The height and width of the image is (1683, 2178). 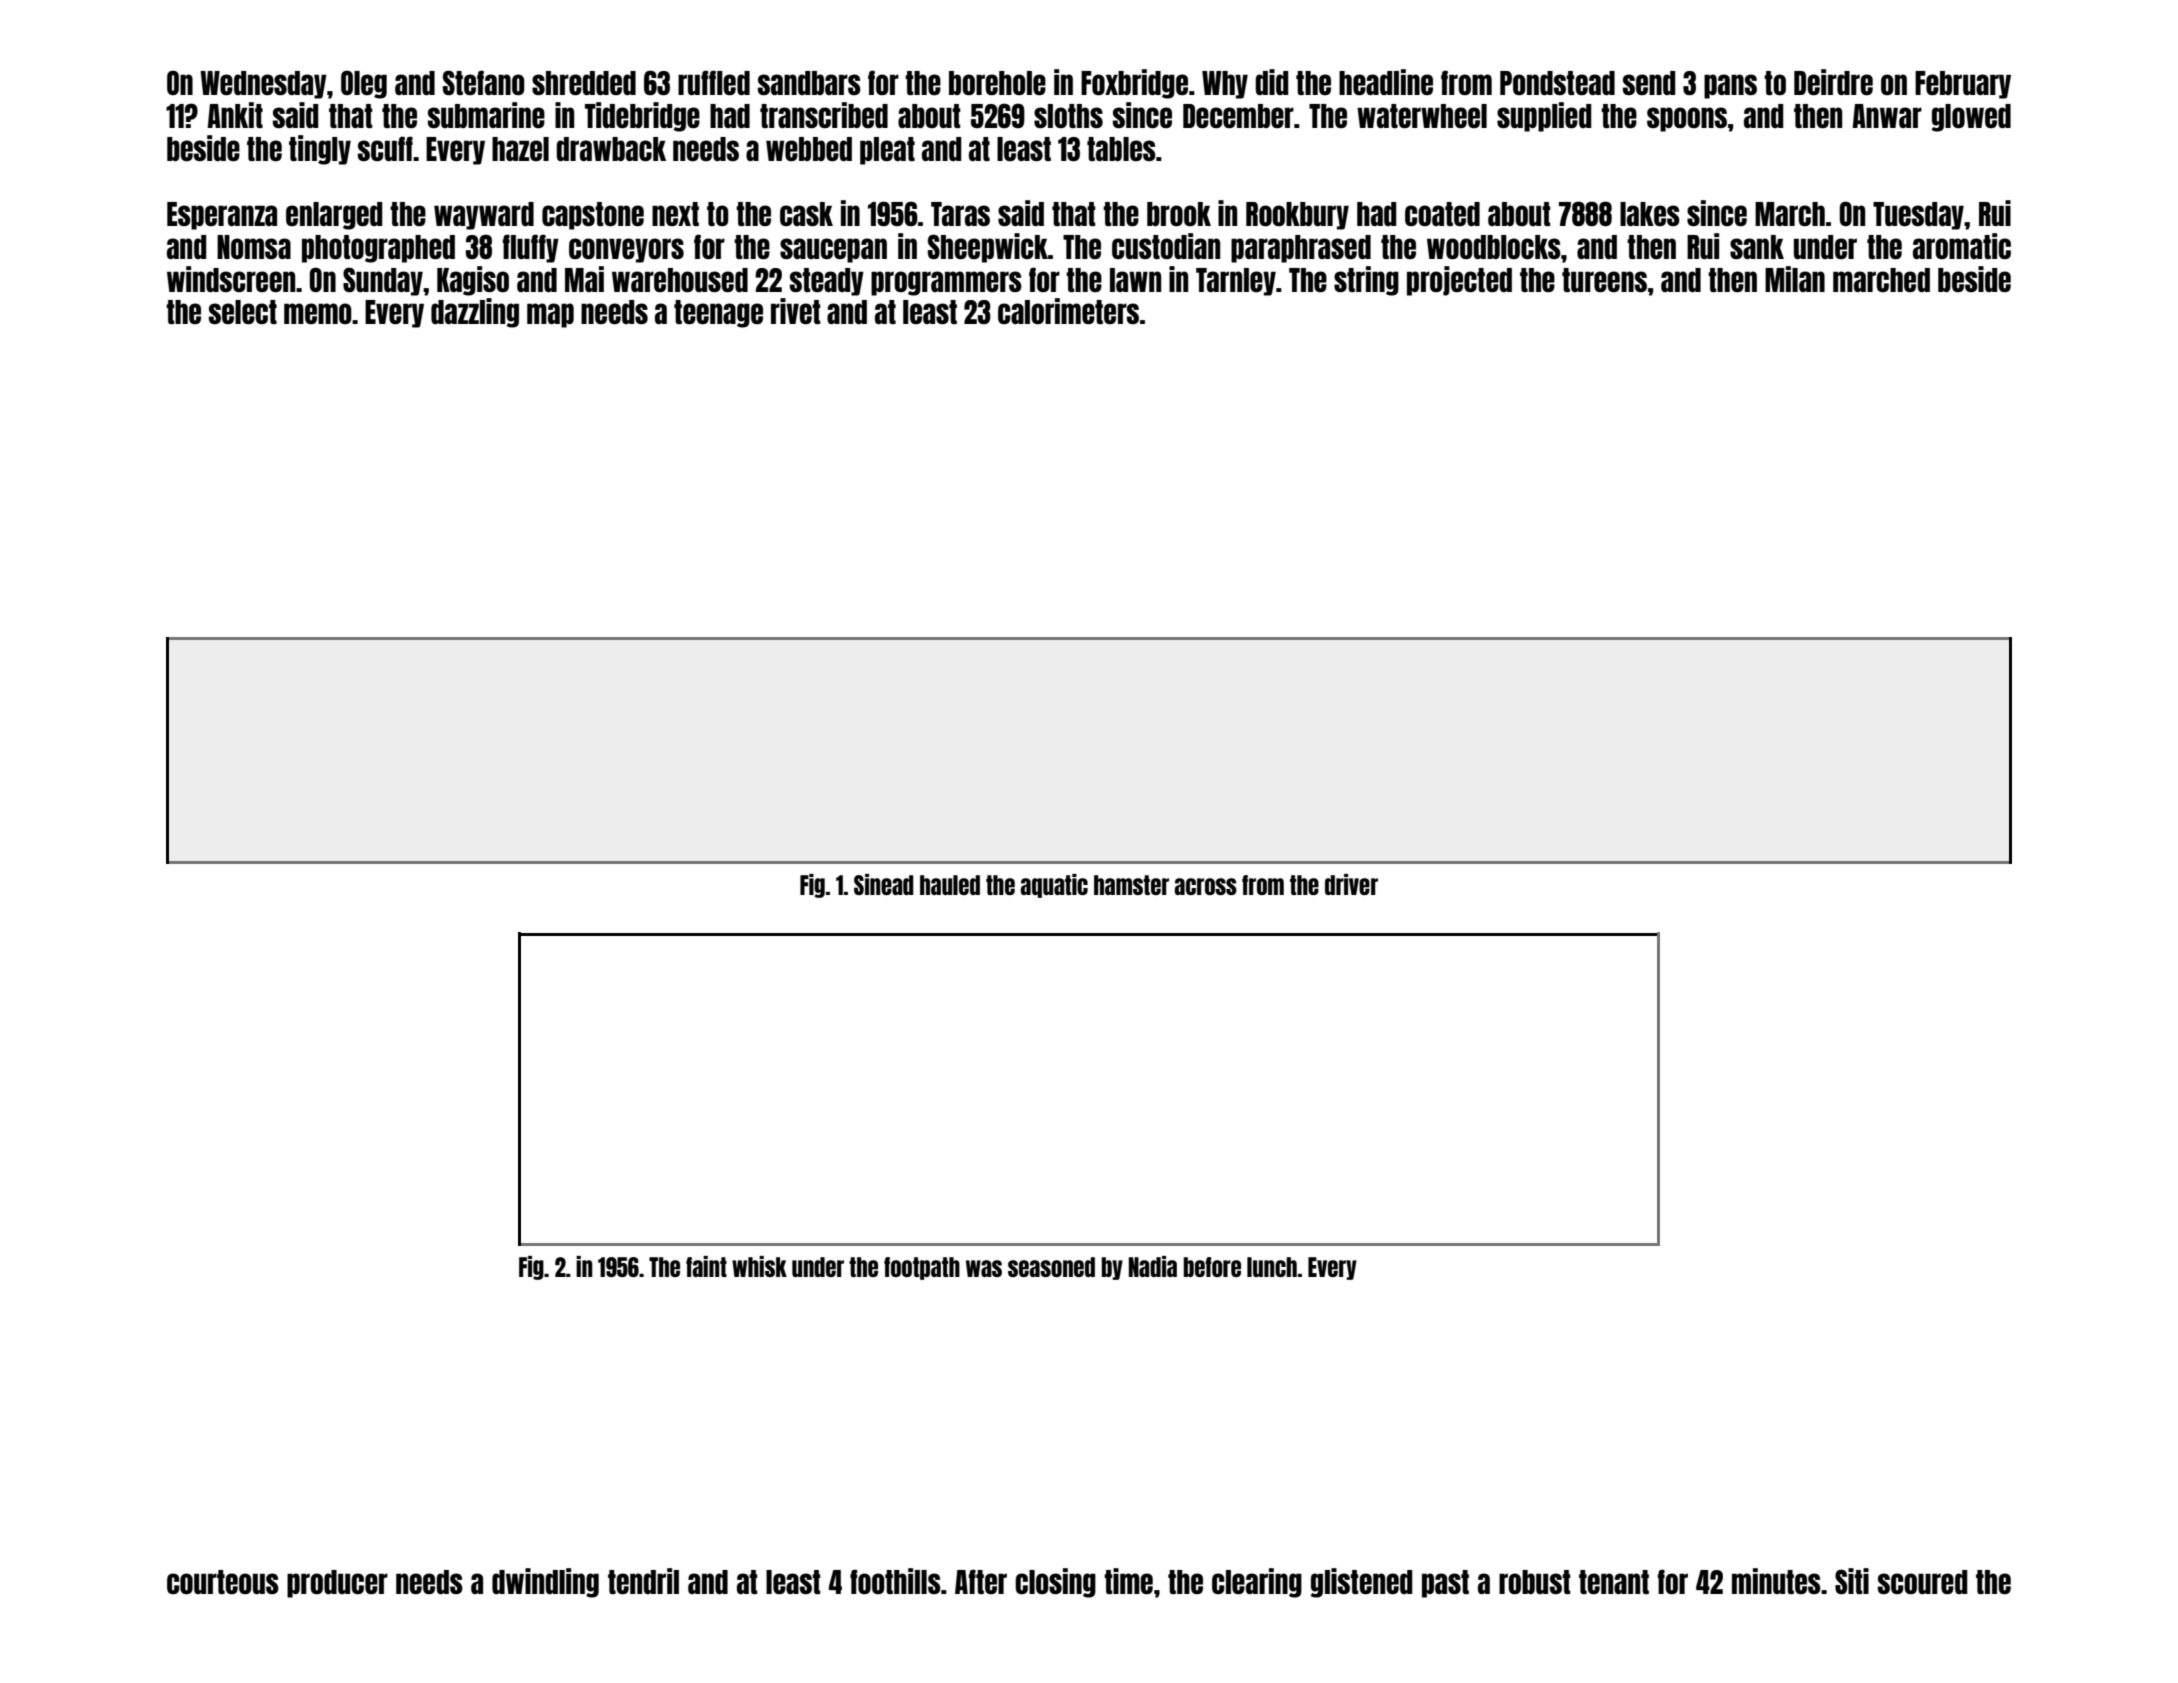 I want to click on courteous, so click(x=223, y=1582).
